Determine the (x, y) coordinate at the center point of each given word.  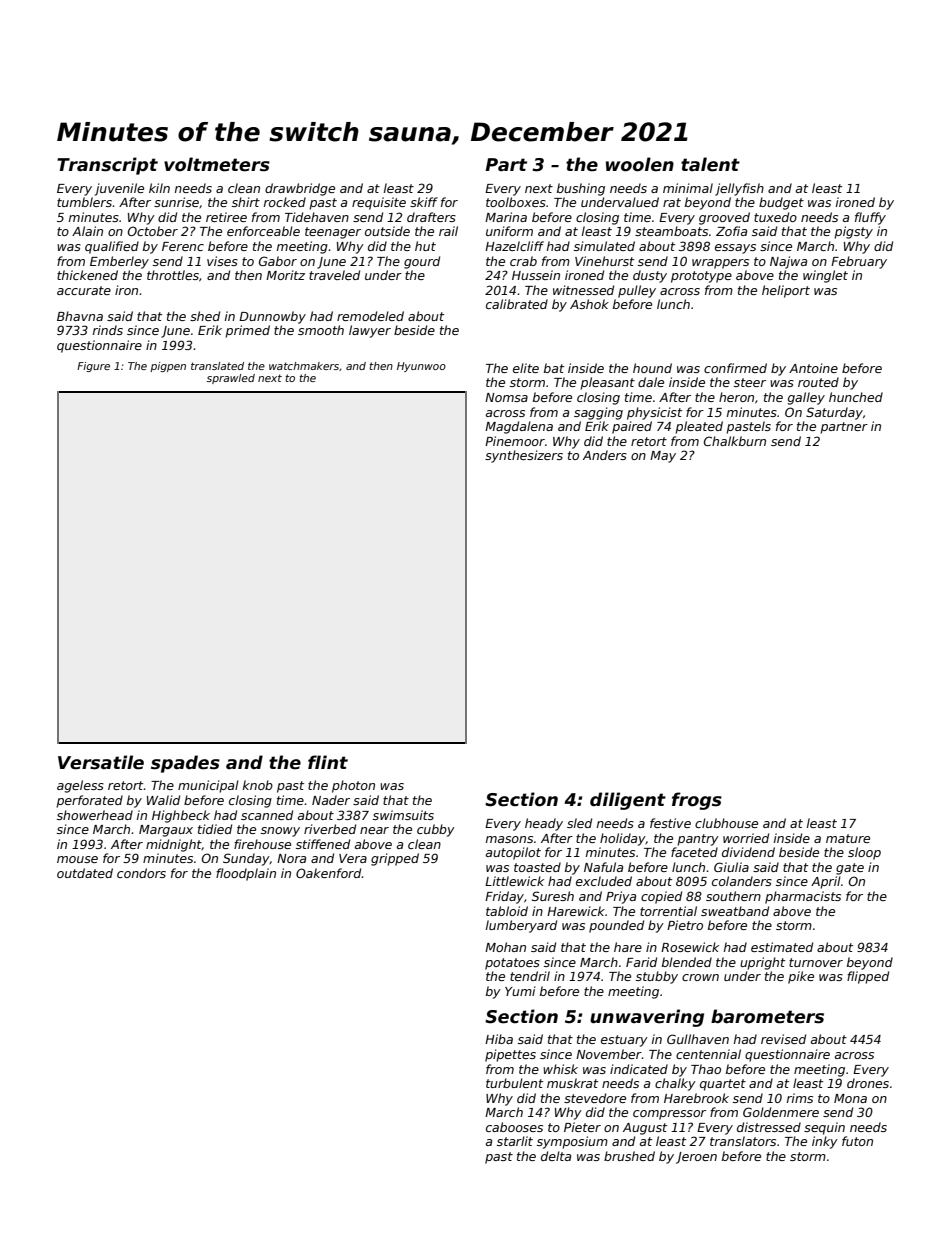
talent (710, 164)
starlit (515, 1141)
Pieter (582, 1127)
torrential (668, 911)
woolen (640, 164)
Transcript (107, 166)
